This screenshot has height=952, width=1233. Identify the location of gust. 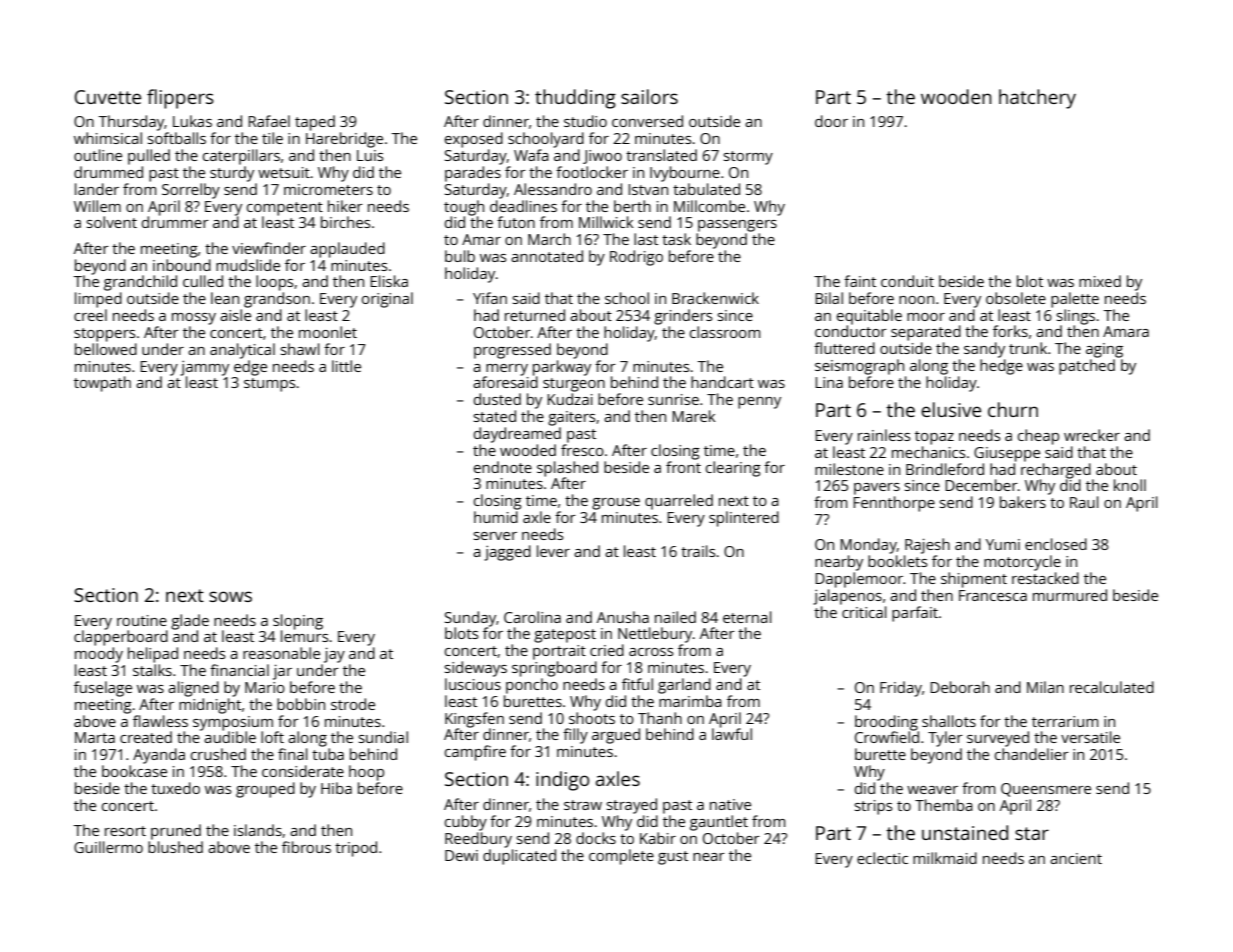
(673, 858).
